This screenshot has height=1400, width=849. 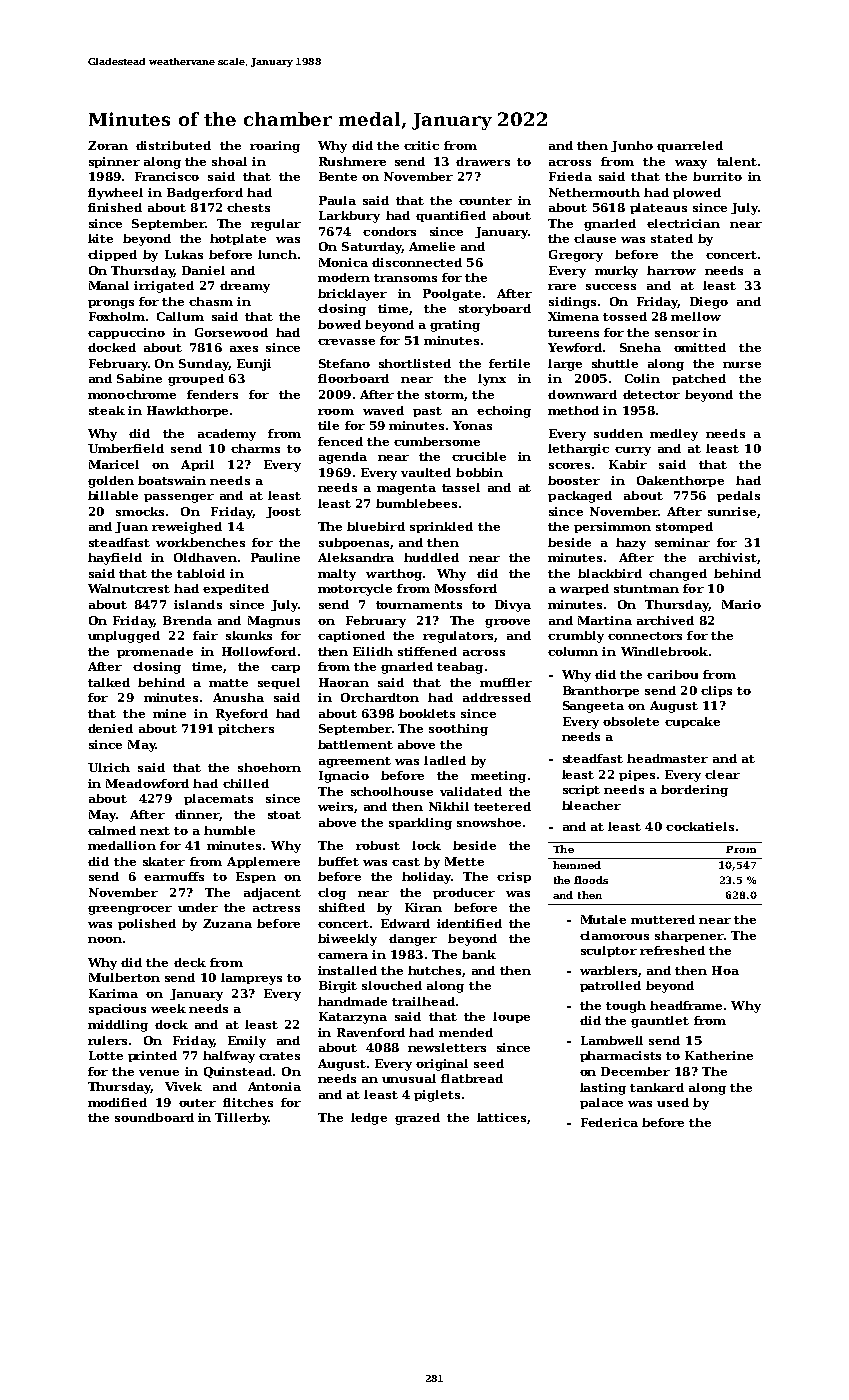 What do you see at coordinates (595, 238) in the screenshot?
I see `clause` at bounding box center [595, 238].
